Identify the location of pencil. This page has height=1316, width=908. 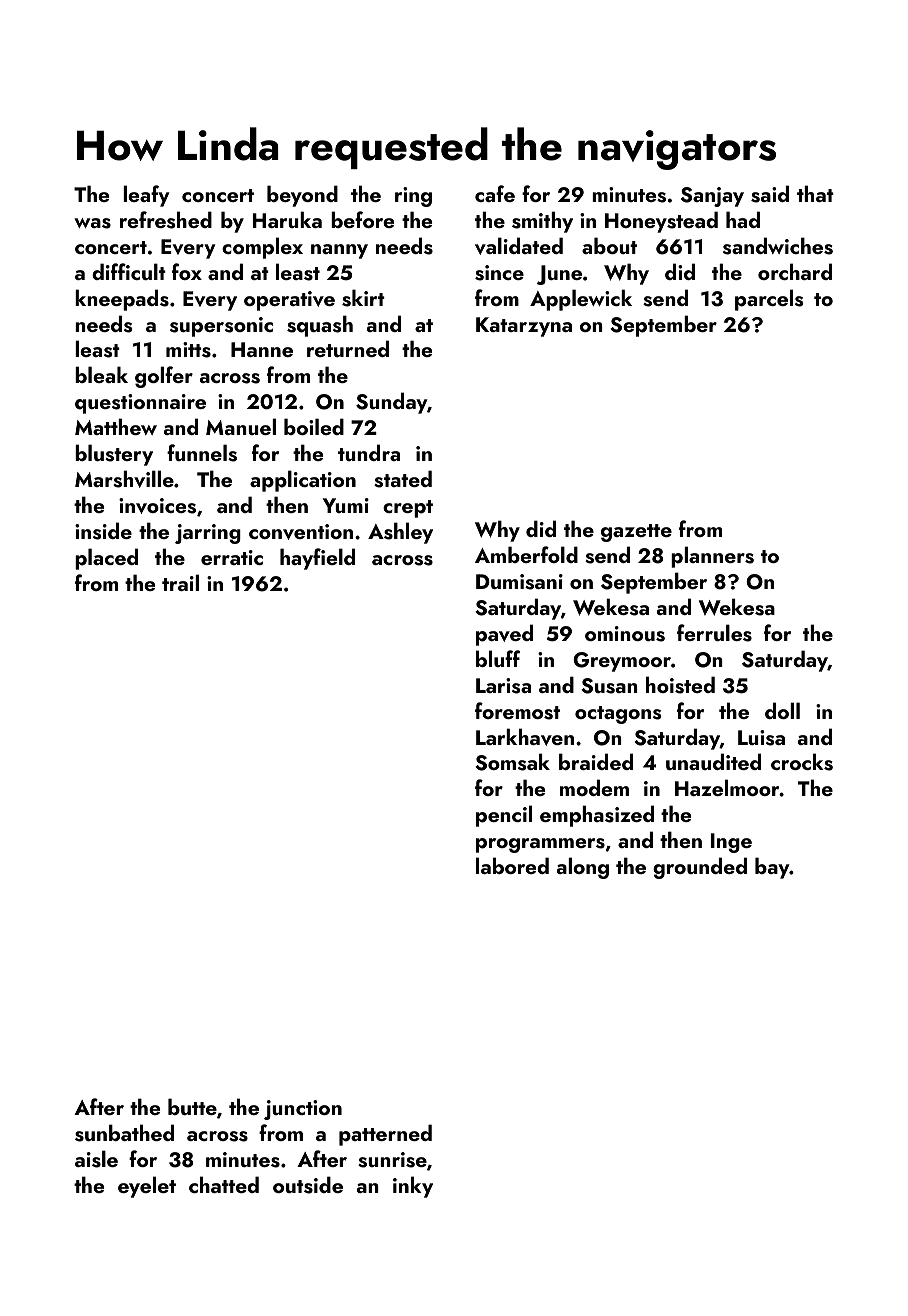
(504, 816).
